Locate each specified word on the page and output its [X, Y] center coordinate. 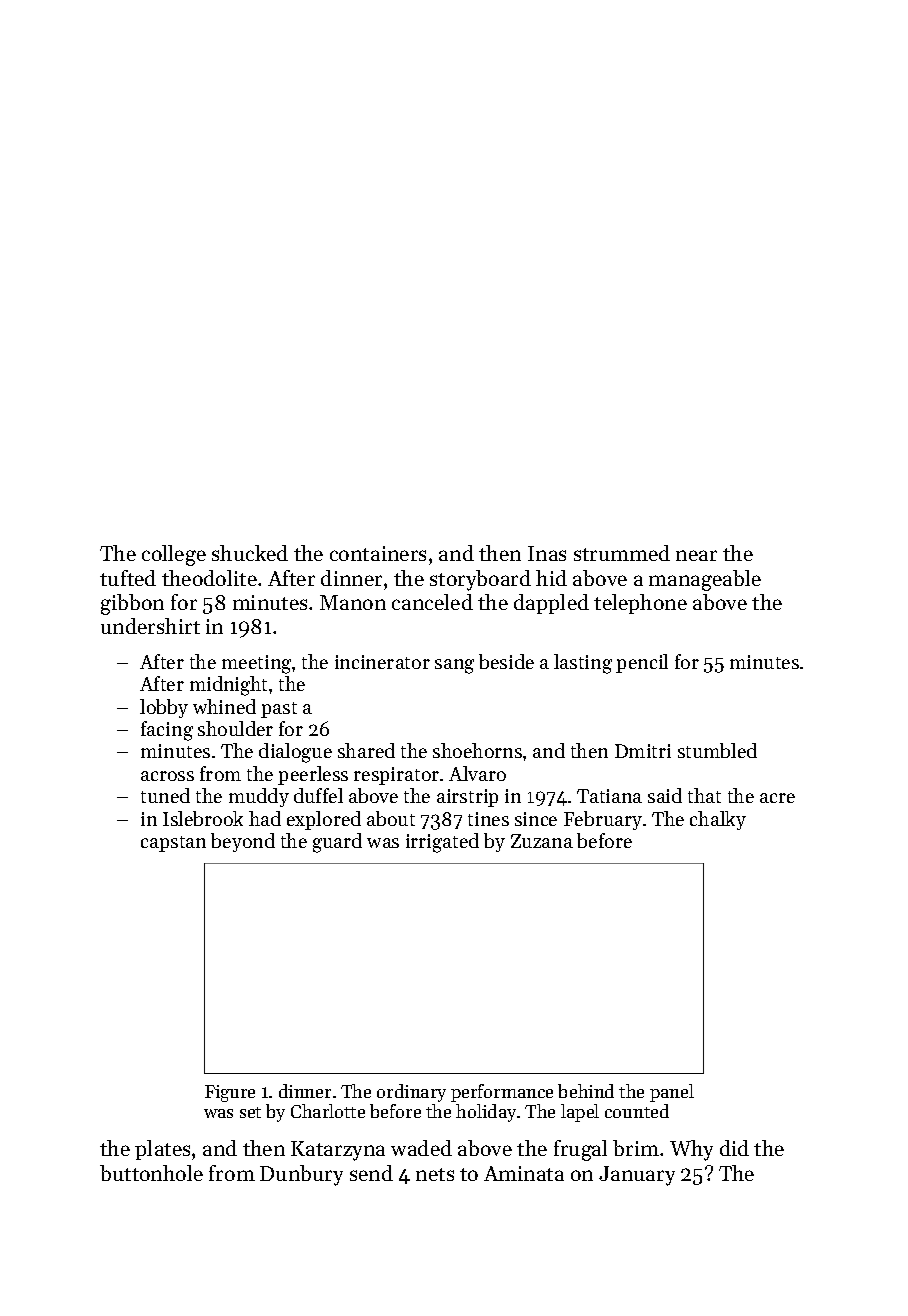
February [603, 820]
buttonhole [151, 1173]
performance [502, 1093]
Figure [230, 1093]
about [391, 818]
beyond [243, 842]
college [174, 555]
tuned [165, 795]
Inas [547, 553]
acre [777, 798]
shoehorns [477, 750]
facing [167, 731]
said [665, 795]
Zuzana [542, 841]
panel [672, 1093]
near [696, 555]
